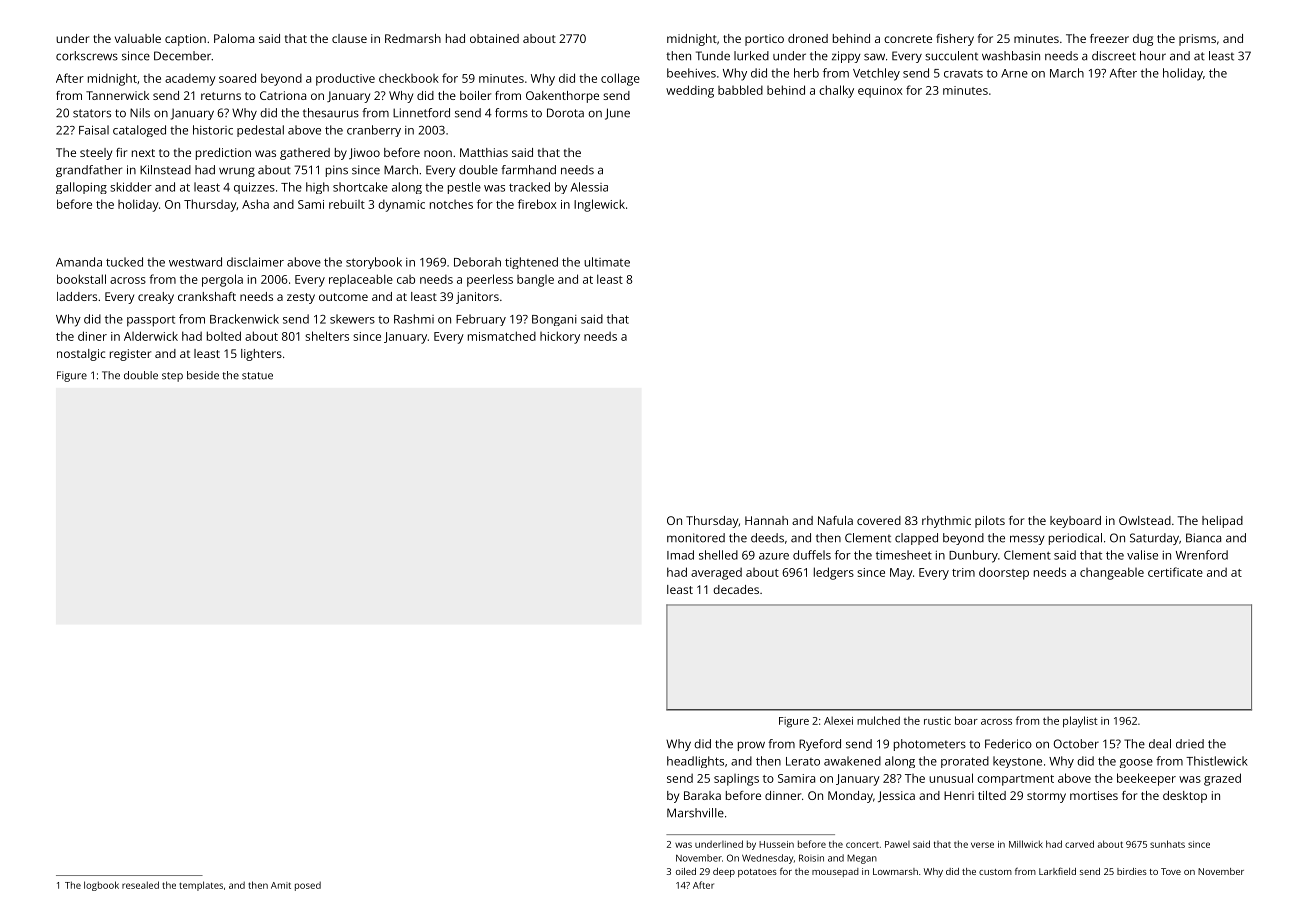 The image size is (1308, 924). What do you see at coordinates (1197, 40) in the screenshot?
I see `prisms` at bounding box center [1197, 40].
